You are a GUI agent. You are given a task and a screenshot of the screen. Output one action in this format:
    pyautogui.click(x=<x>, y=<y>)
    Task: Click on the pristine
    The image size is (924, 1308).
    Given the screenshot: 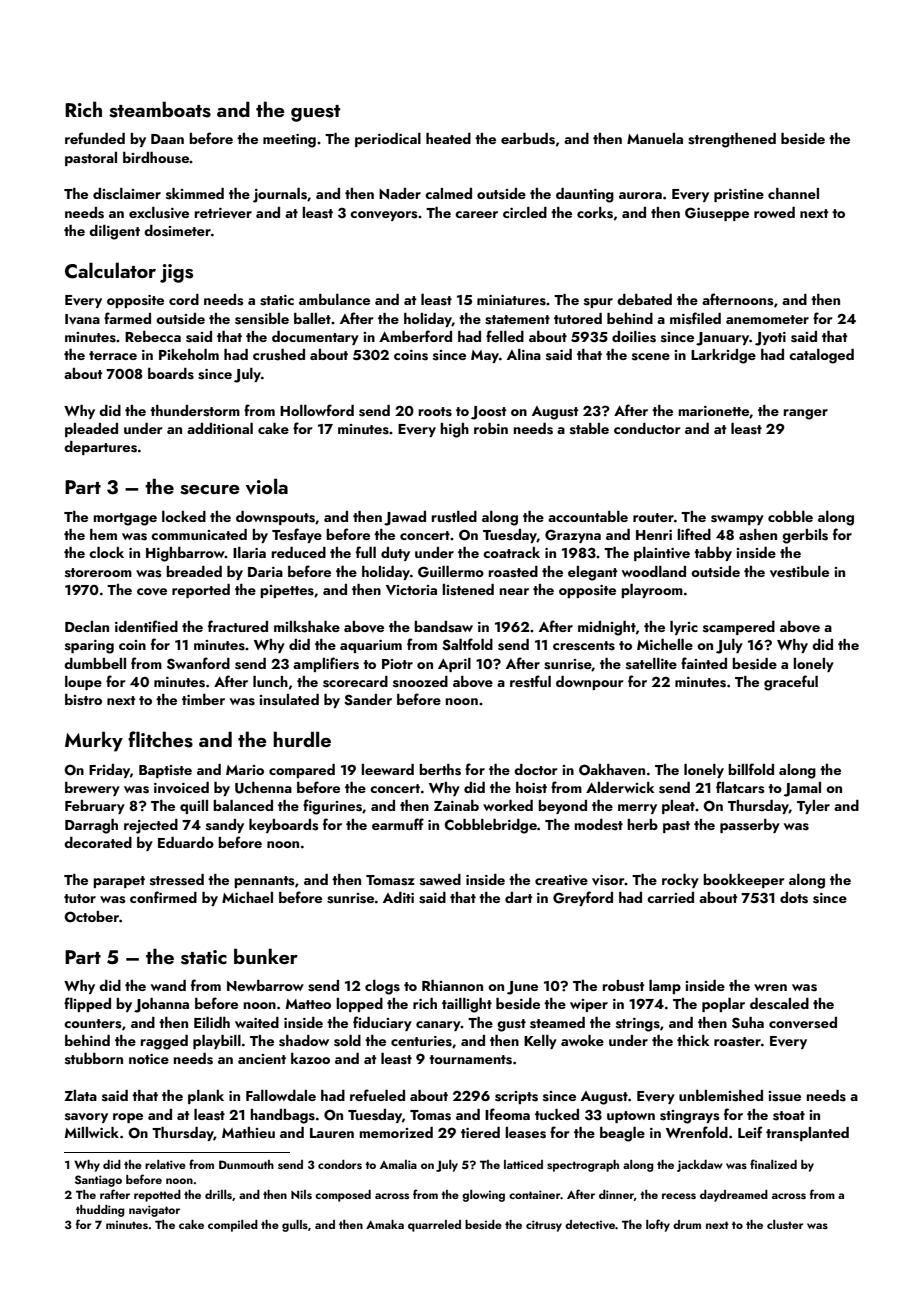 What is the action you would take?
    pyautogui.click(x=739, y=195)
